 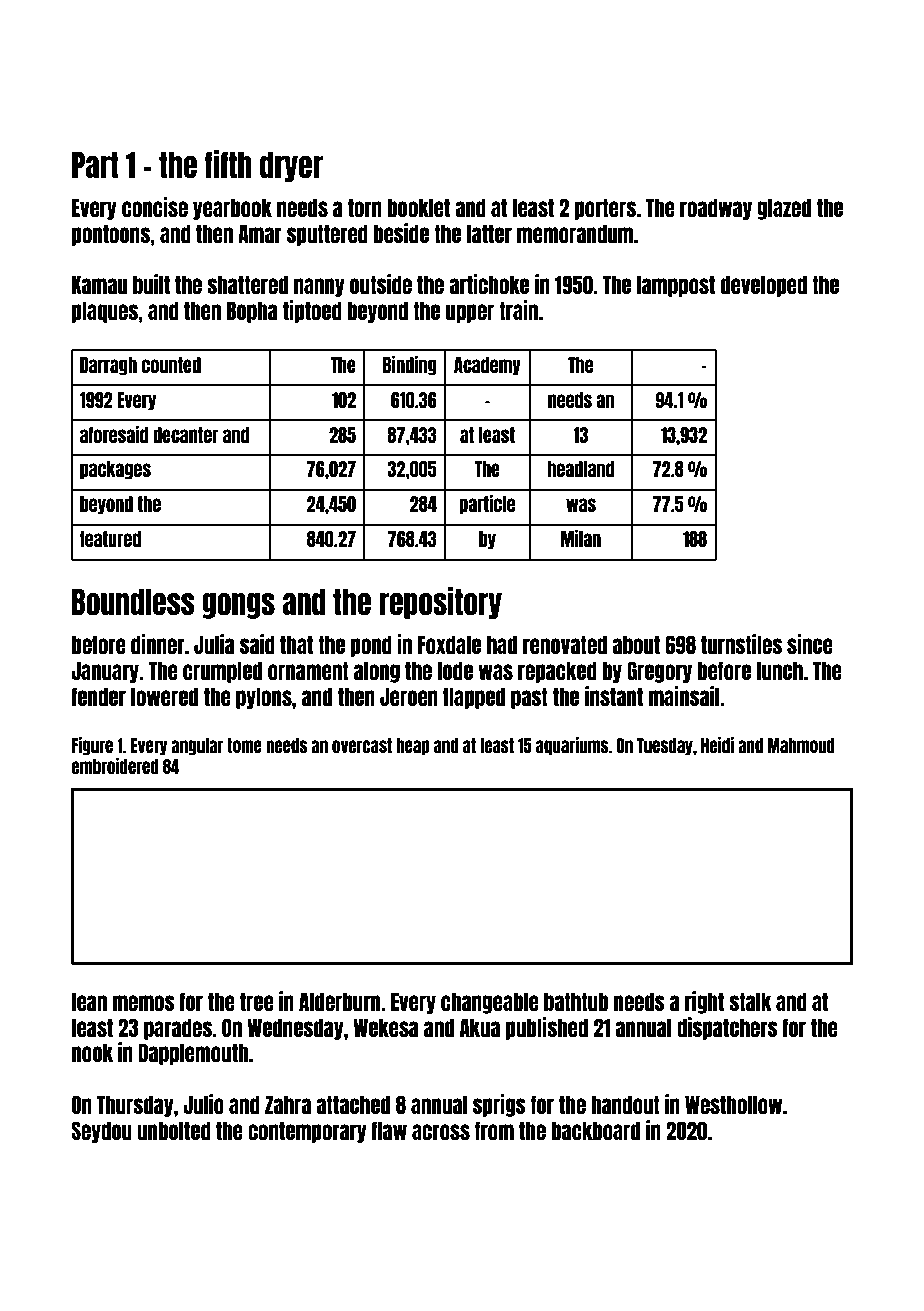 I want to click on lamppost, so click(x=676, y=286).
